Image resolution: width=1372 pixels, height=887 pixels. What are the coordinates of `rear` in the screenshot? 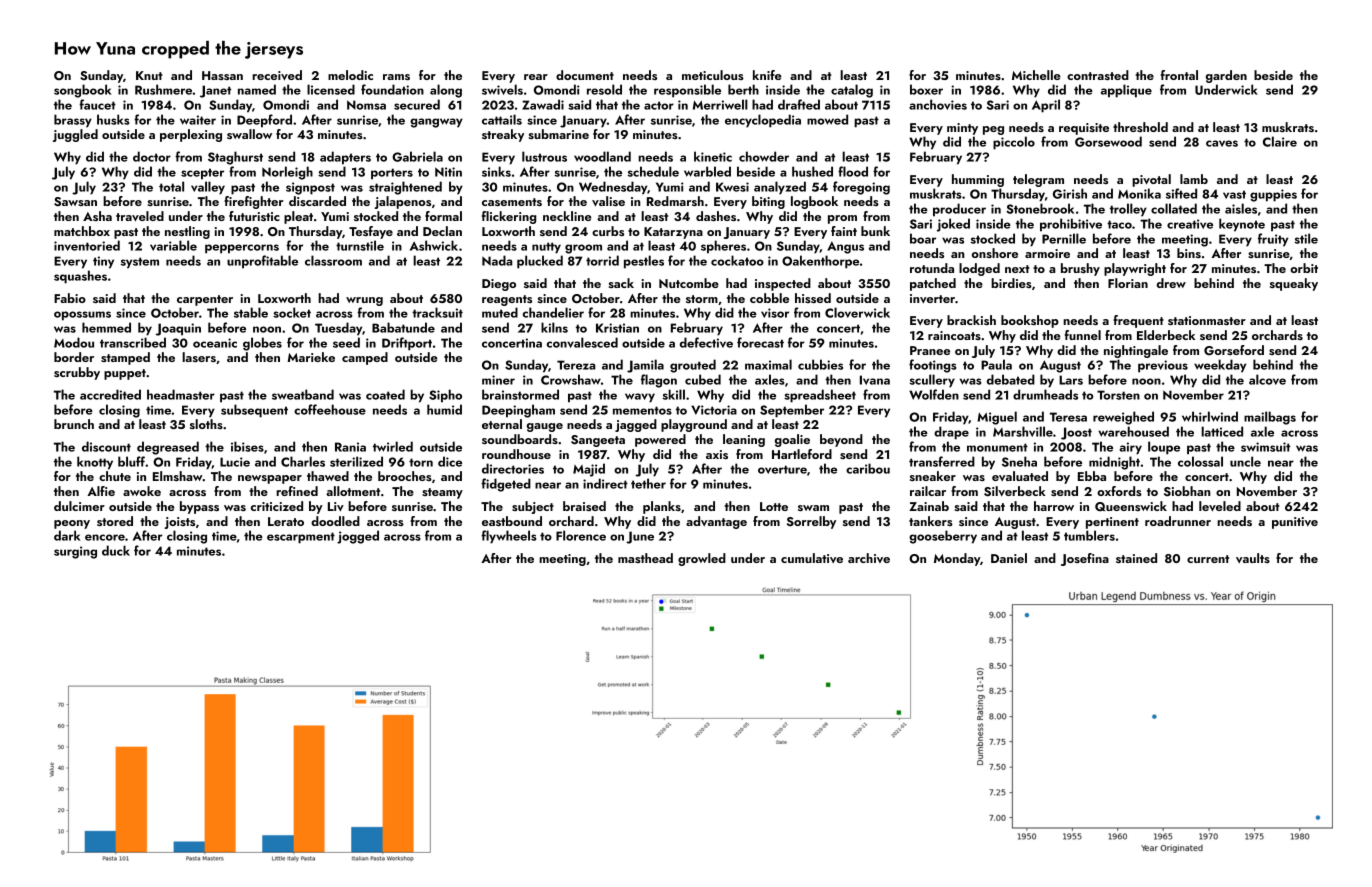 It's located at (536, 77).
